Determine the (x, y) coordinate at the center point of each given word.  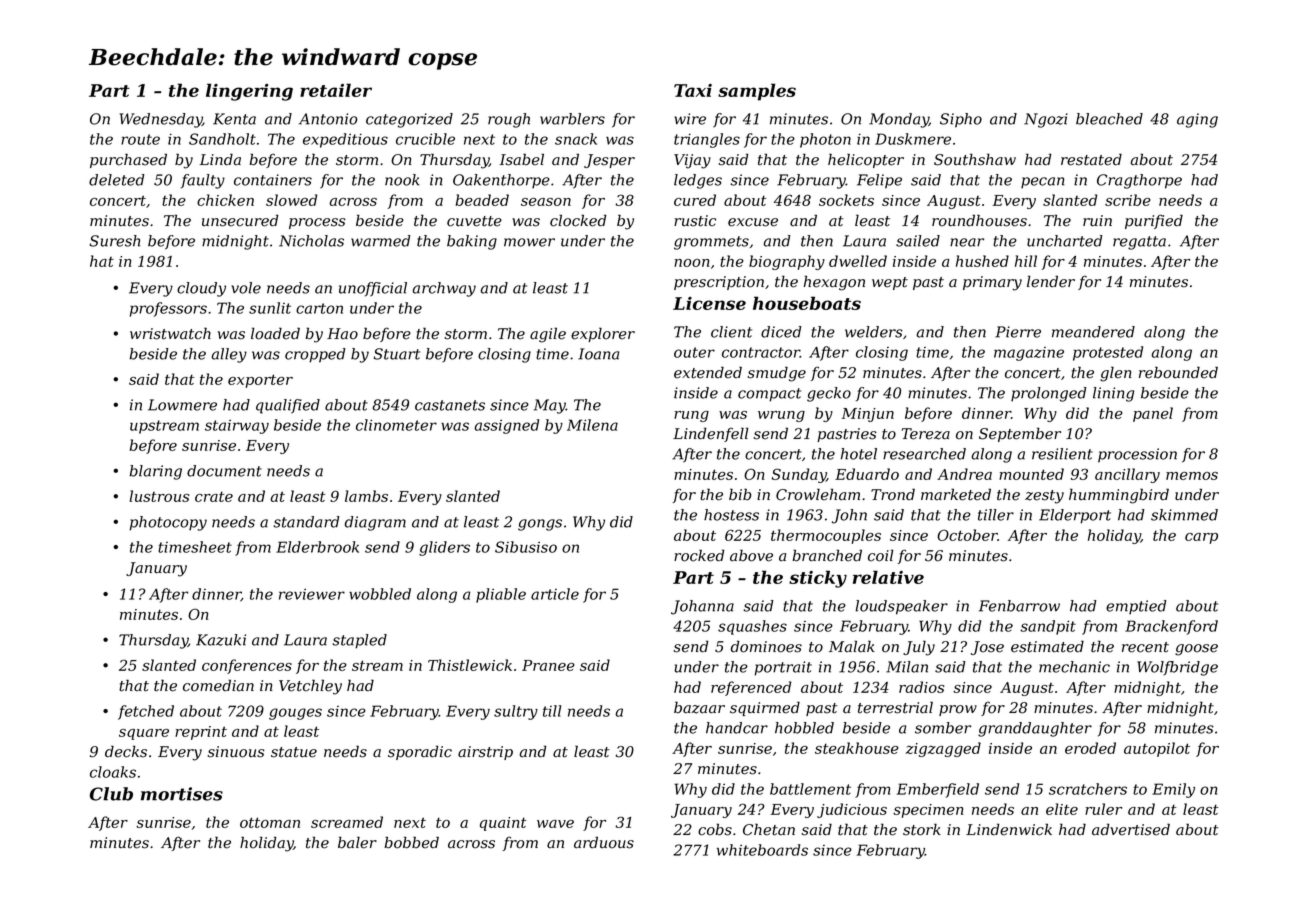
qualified (288, 406)
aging (1197, 120)
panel (1153, 414)
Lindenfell (711, 434)
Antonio (328, 119)
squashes (752, 627)
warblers (572, 119)
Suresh (115, 241)
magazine (1029, 354)
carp (1201, 538)
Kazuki (221, 640)
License (709, 303)
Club (111, 794)
